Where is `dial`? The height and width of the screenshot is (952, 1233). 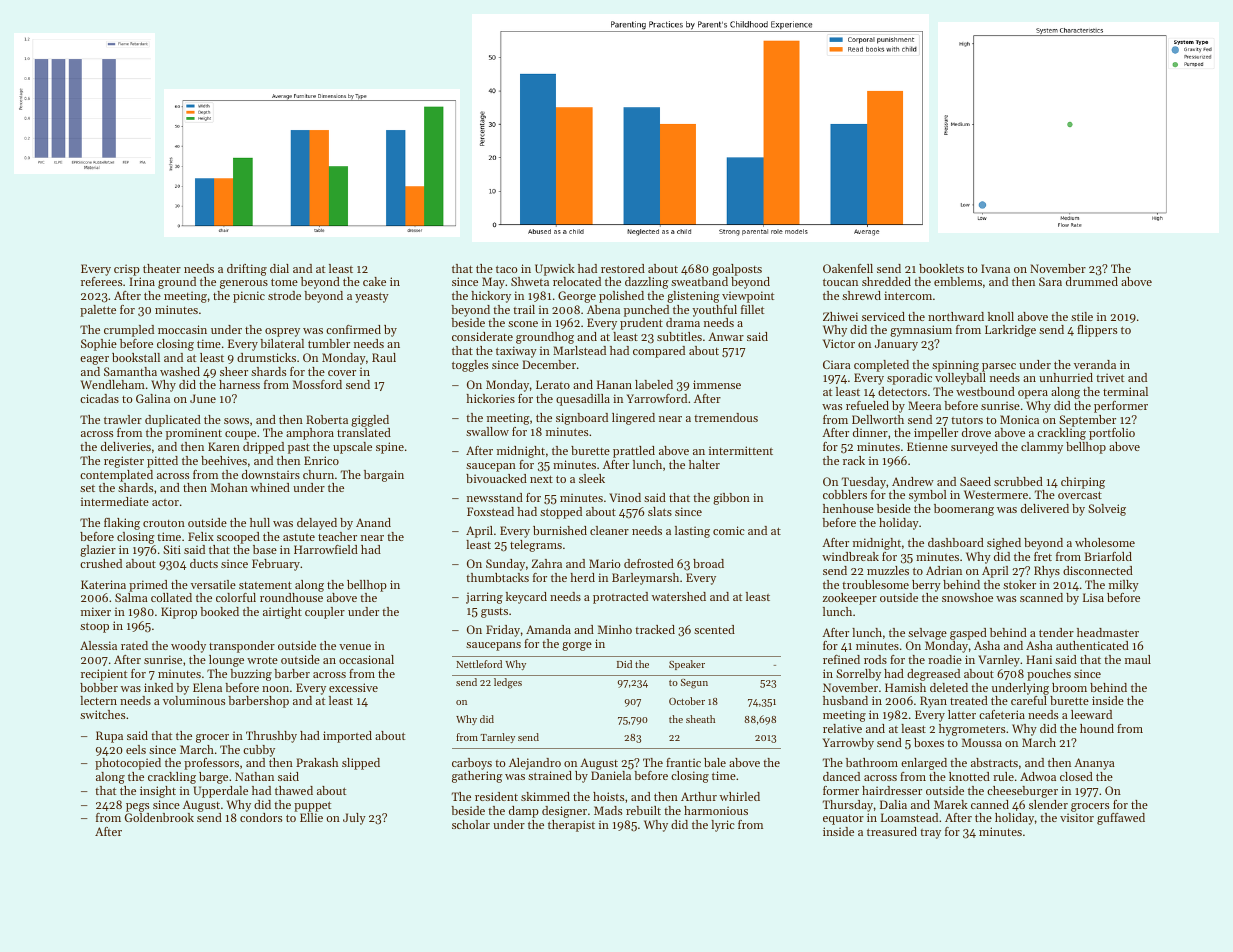 dial is located at coordinates (279, 268).
